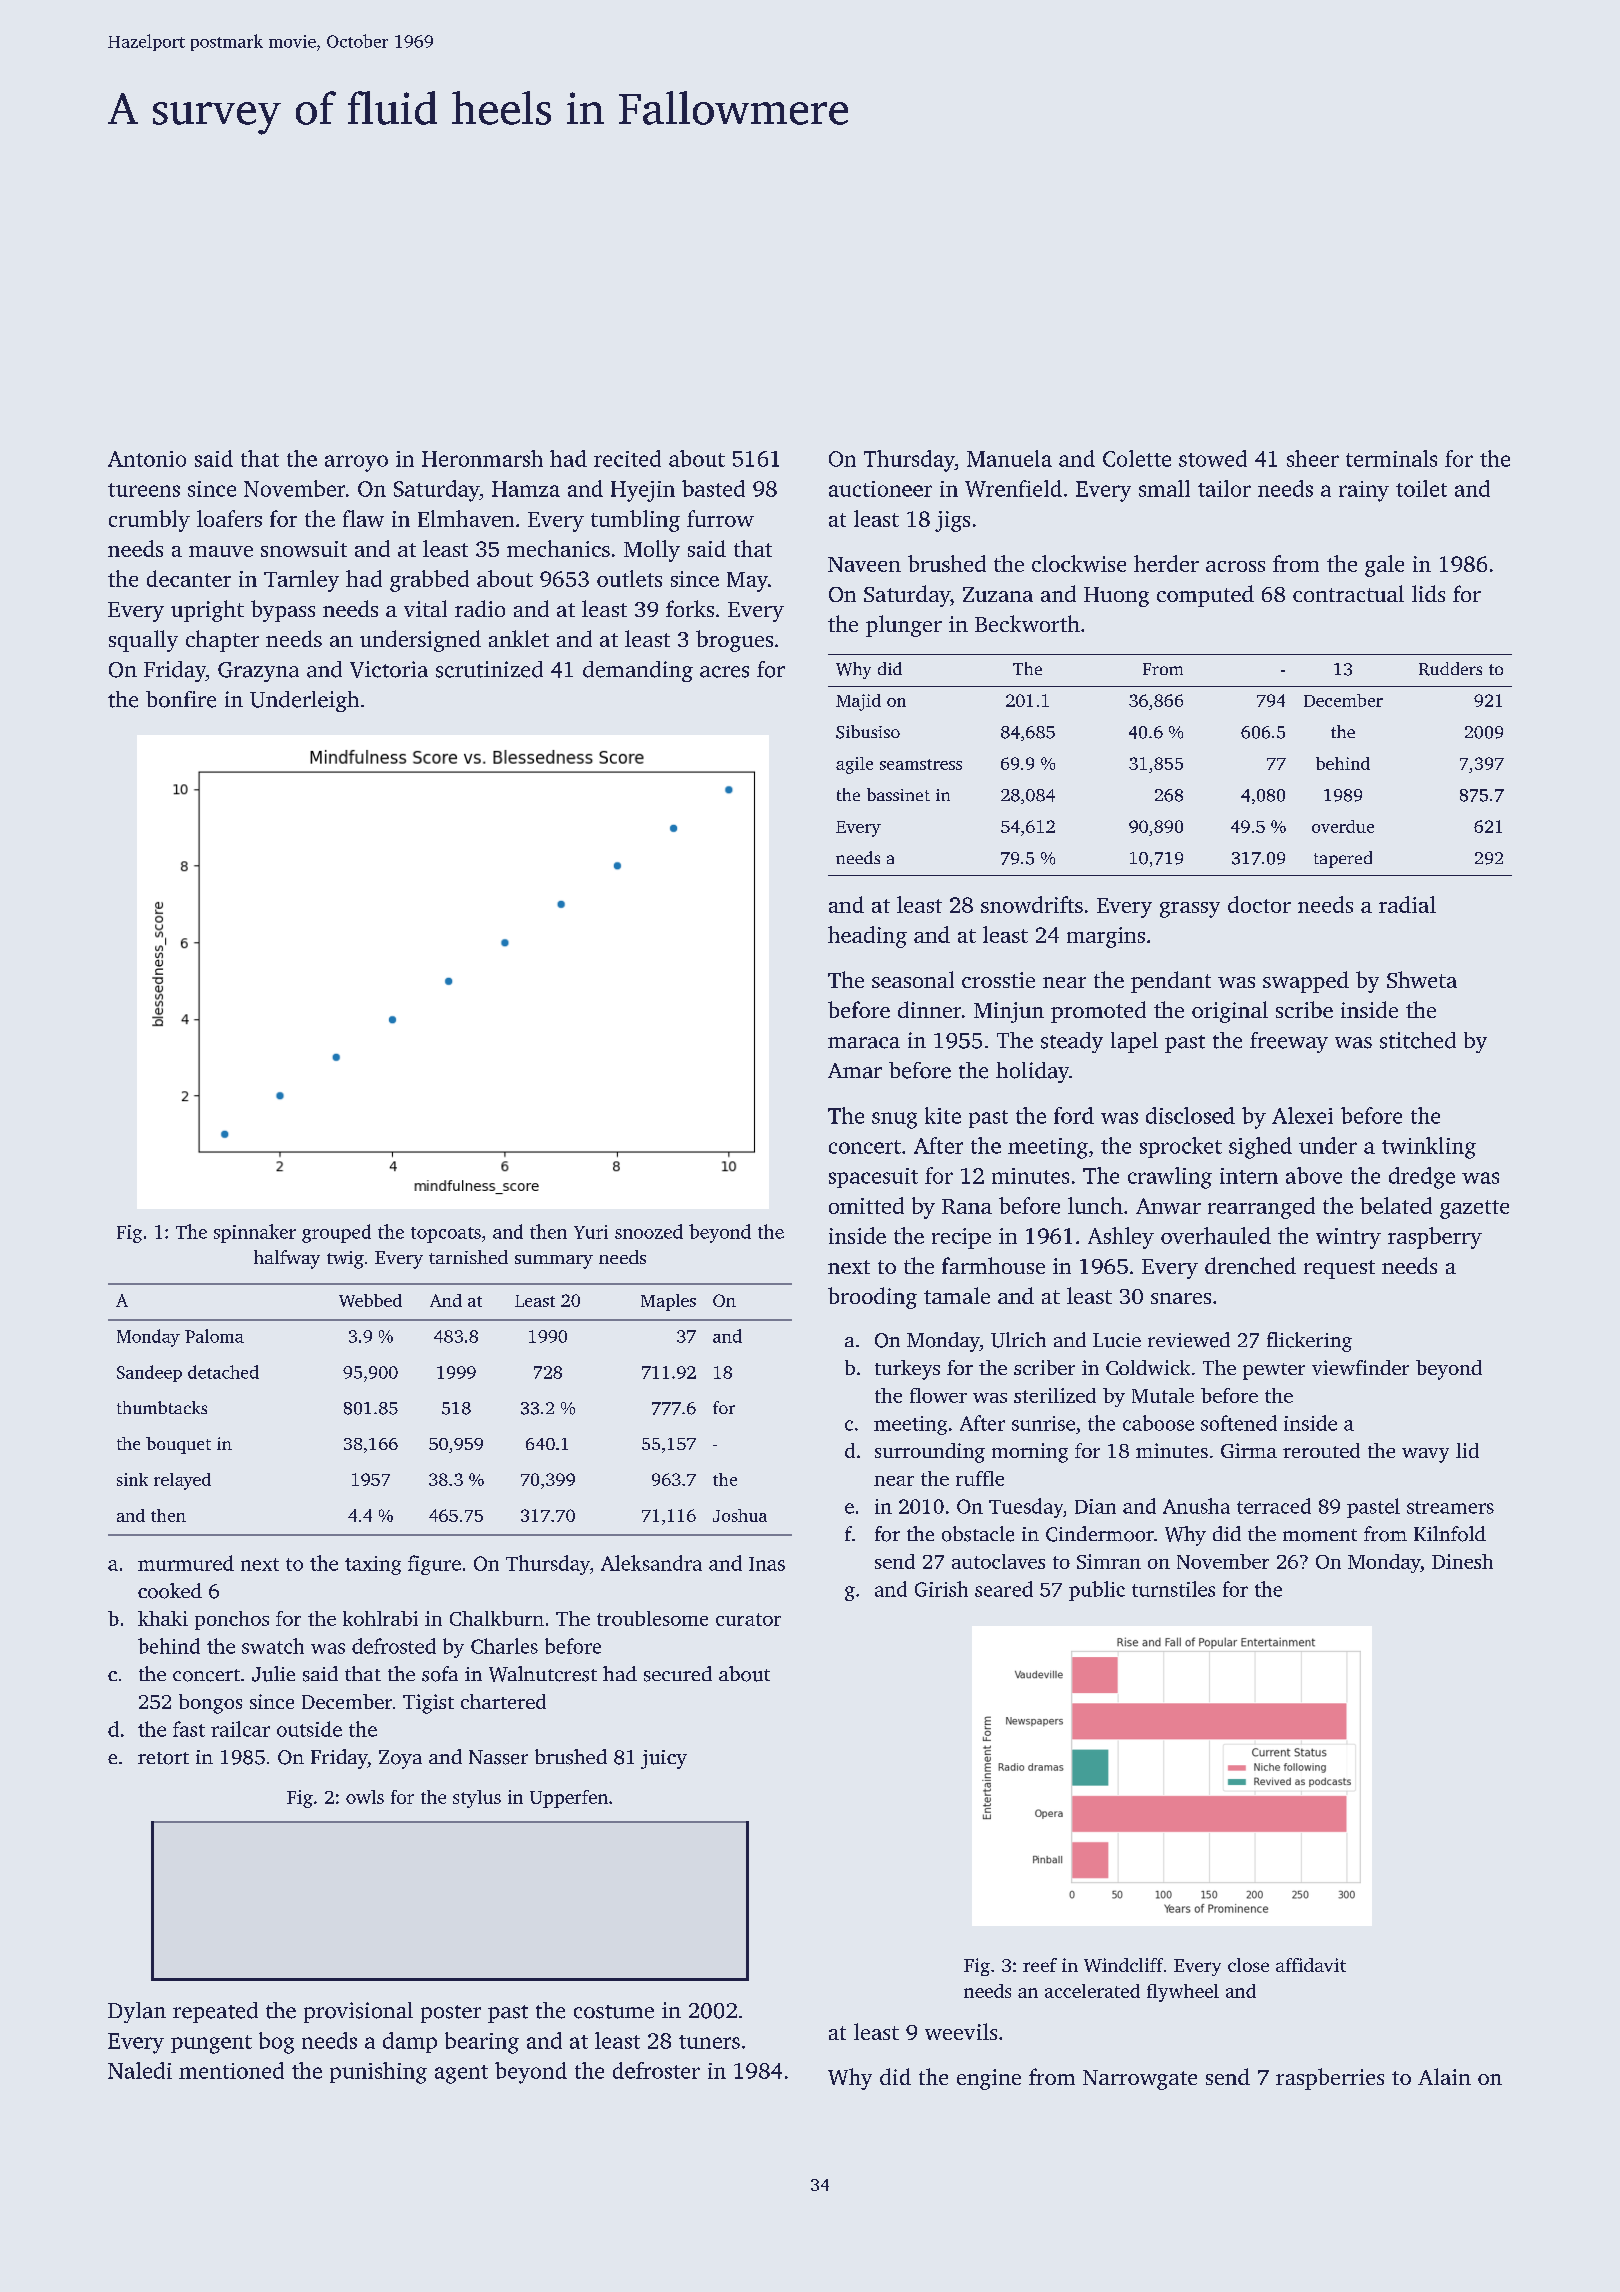  I want to click on stitched, so click(1418, 1040).
